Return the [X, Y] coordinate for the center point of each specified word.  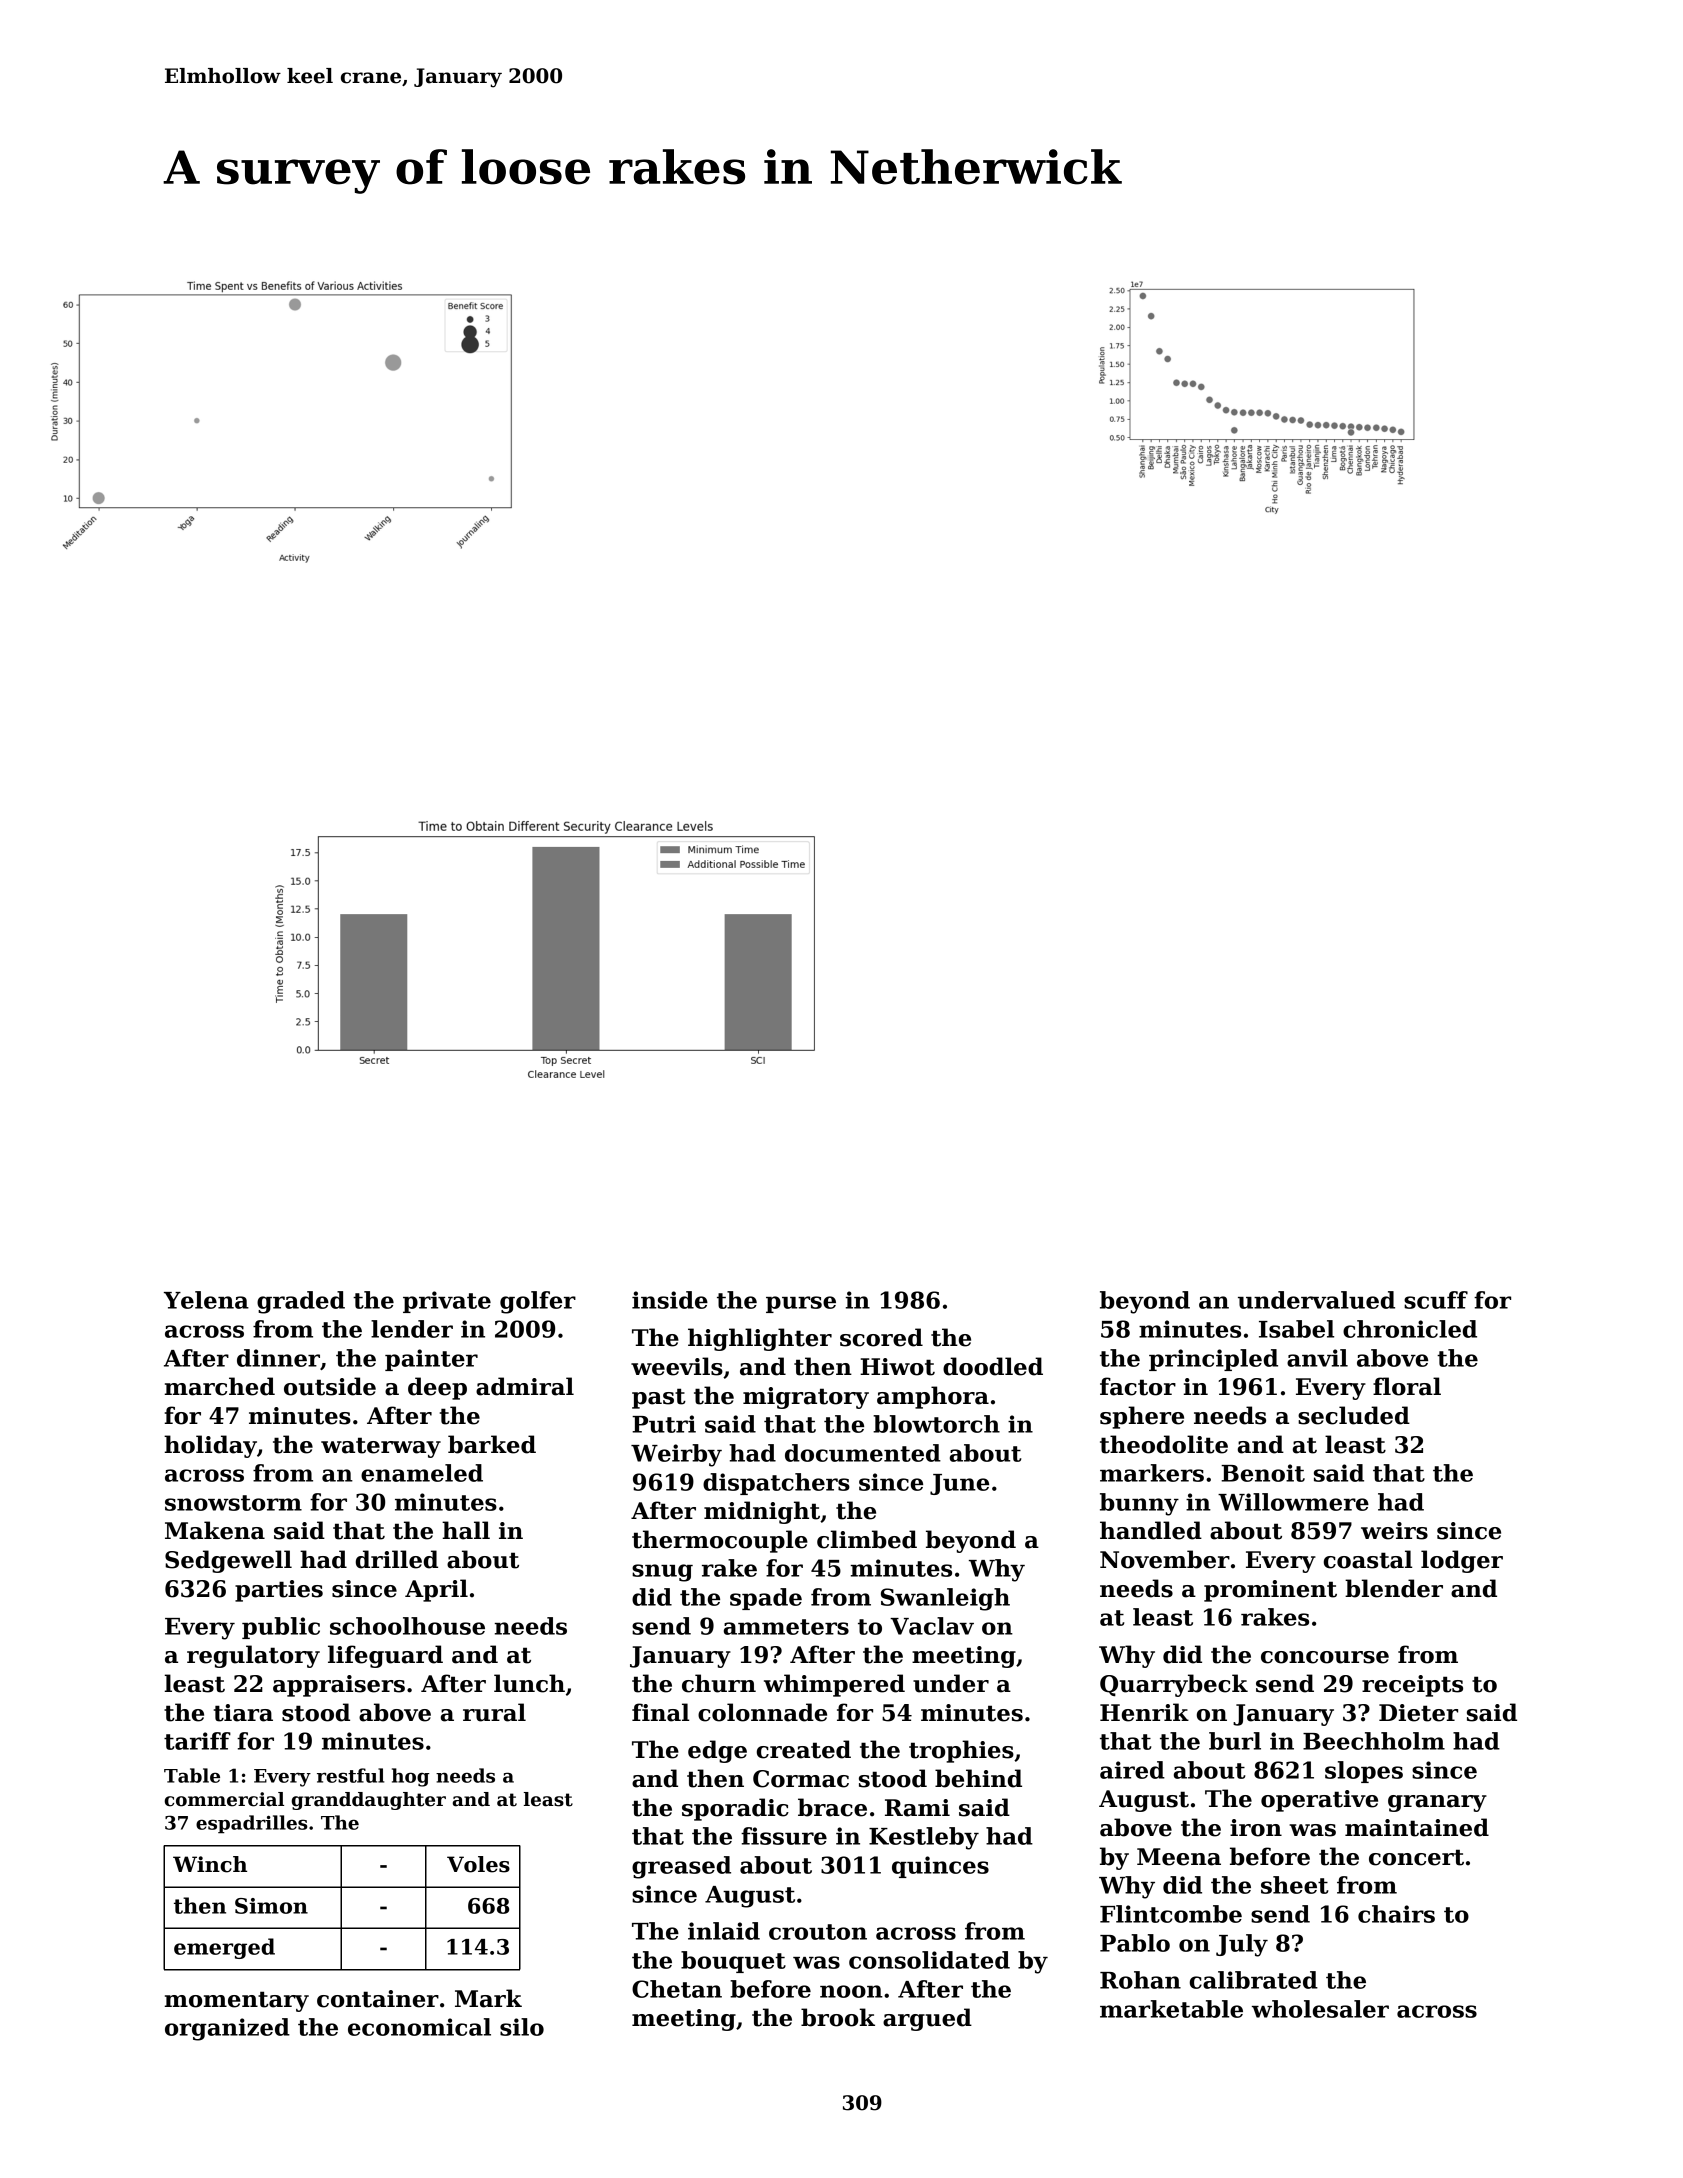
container [378, 1999]
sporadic [735, 1809]
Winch [210, 1864]
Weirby [676, 1455]
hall [466, 1530]
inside [670, 1300]
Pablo [1135, 1943]
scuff [1436, 1300]
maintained [1417, 1827]
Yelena [206, 1300]
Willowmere [1293, 1502]
